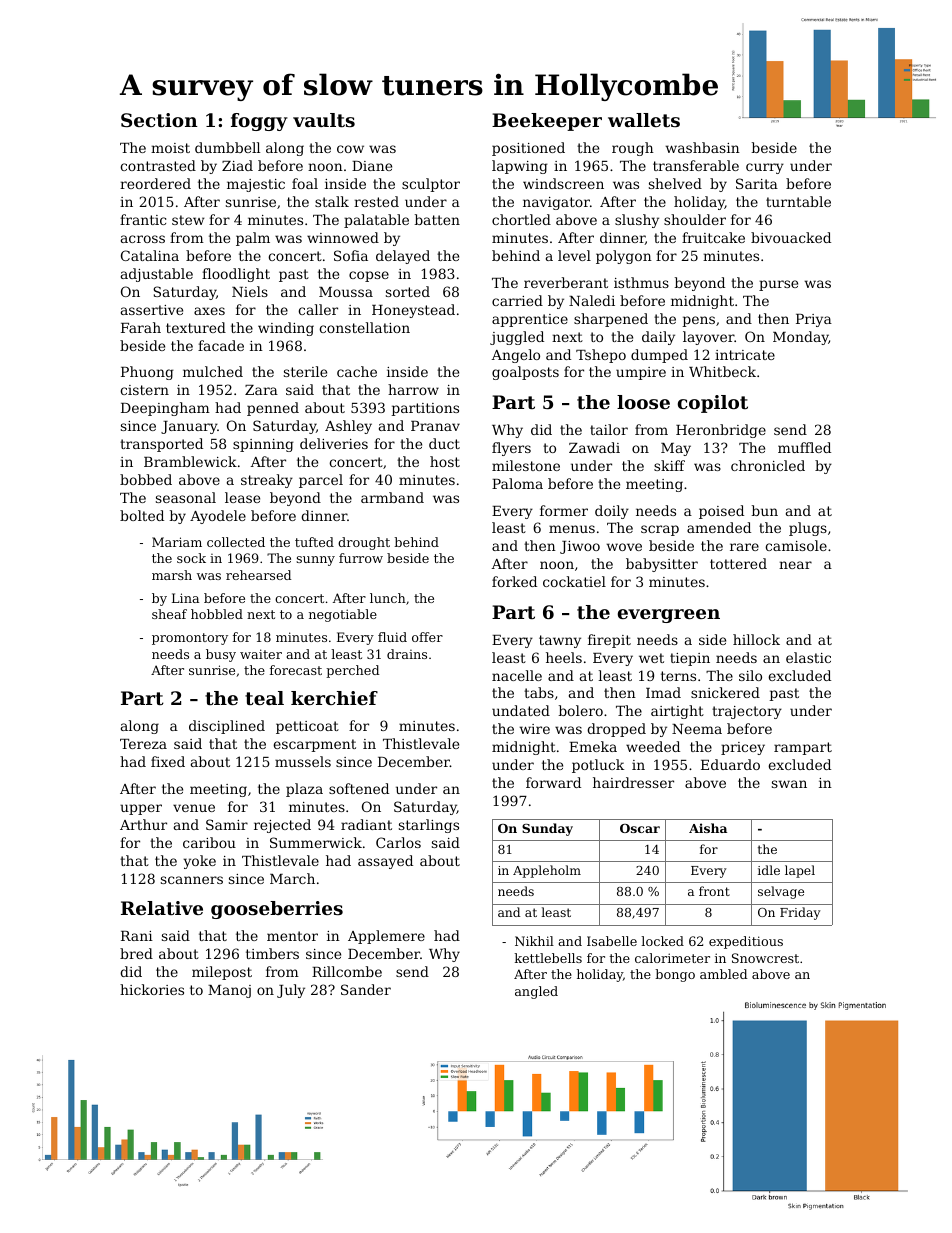  What do you see at coordinates (721, 431) in the screenshot?
I see `Heronbridge` at bounding box center [721, 431].
